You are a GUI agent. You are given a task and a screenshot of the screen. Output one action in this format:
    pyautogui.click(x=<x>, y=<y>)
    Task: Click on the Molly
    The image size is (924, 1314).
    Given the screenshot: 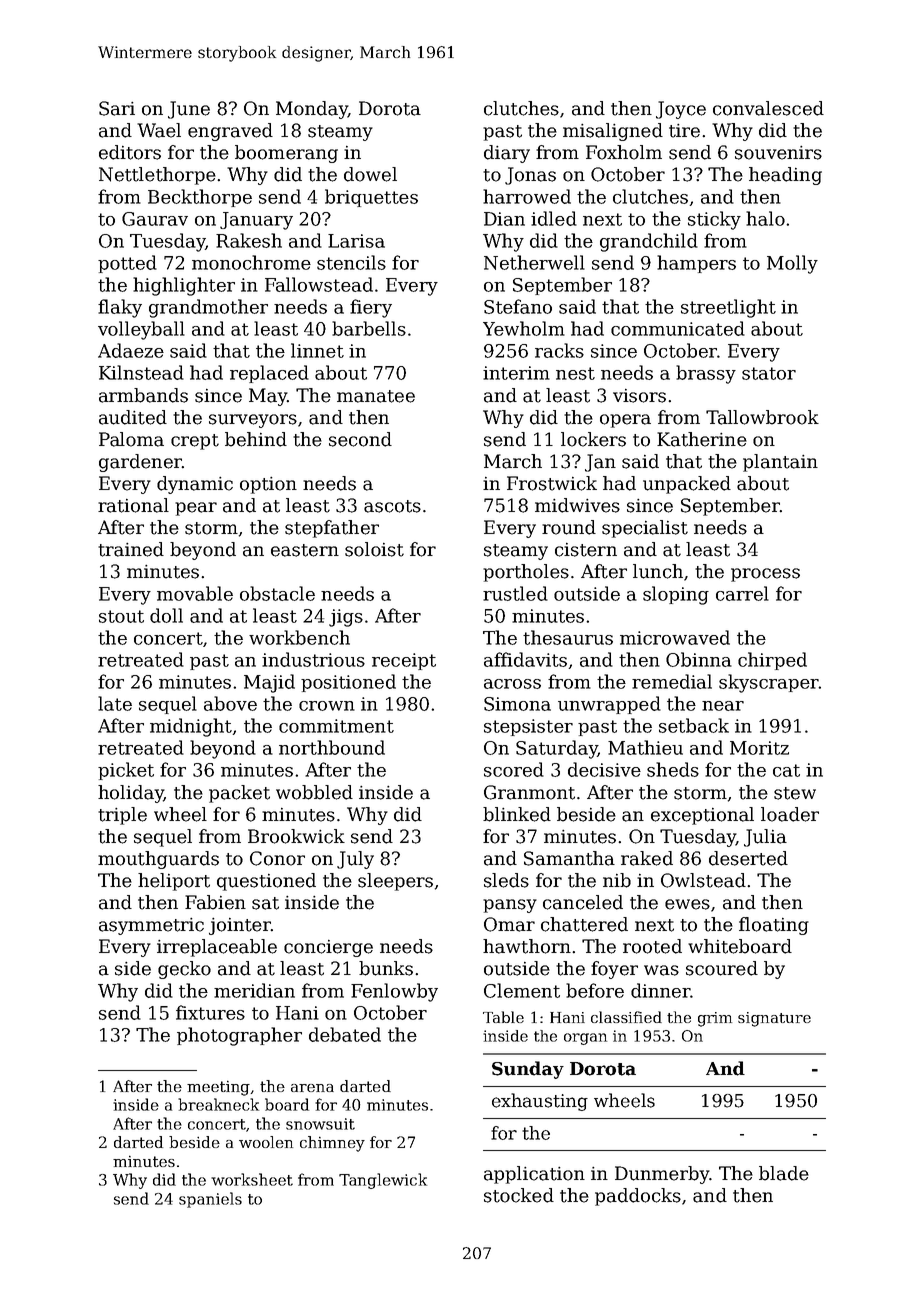 What is the action you would take?
    pyautogui.click(x=792, y=264)
